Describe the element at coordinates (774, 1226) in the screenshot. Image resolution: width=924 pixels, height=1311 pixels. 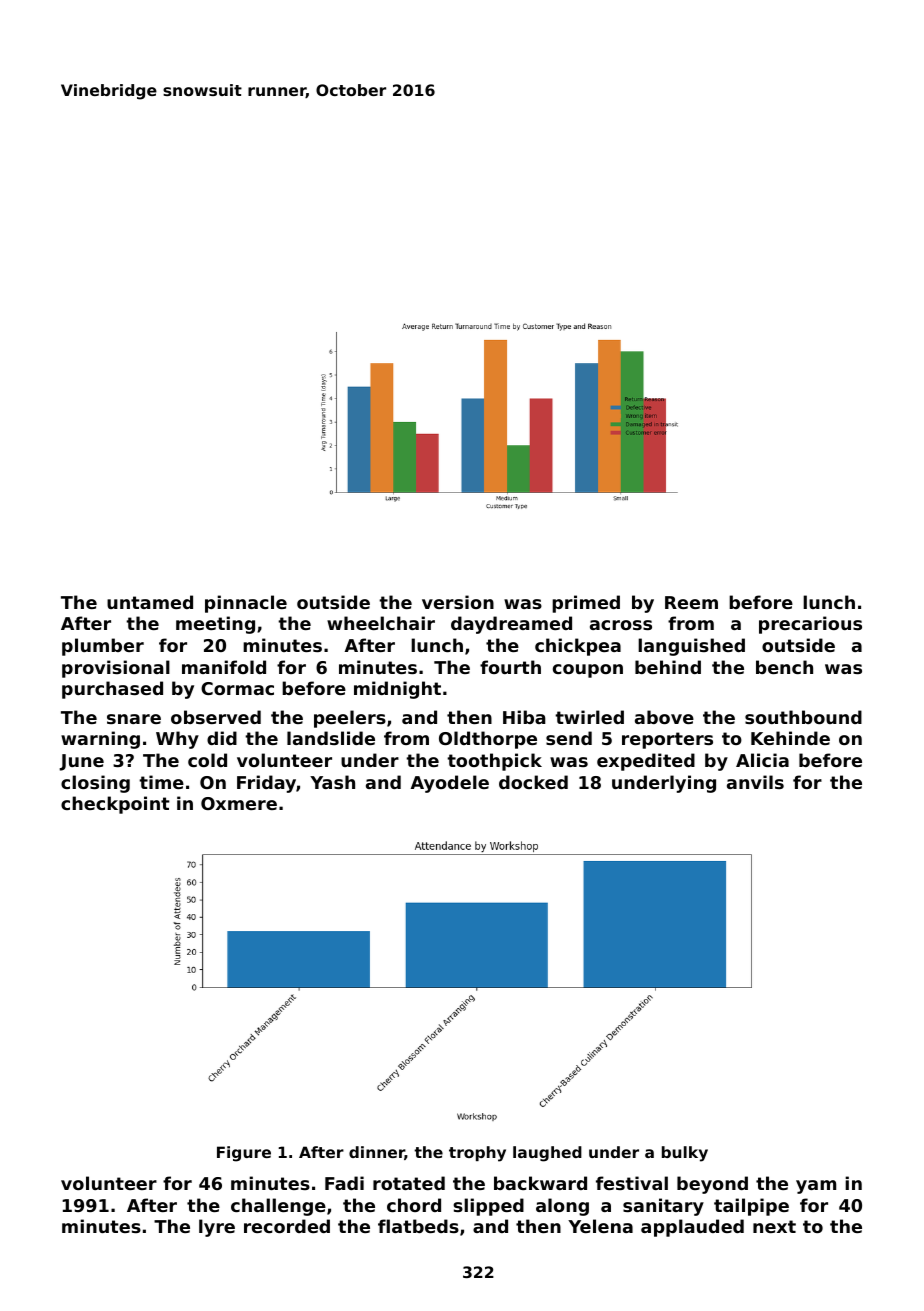
I see `next` at that location.
